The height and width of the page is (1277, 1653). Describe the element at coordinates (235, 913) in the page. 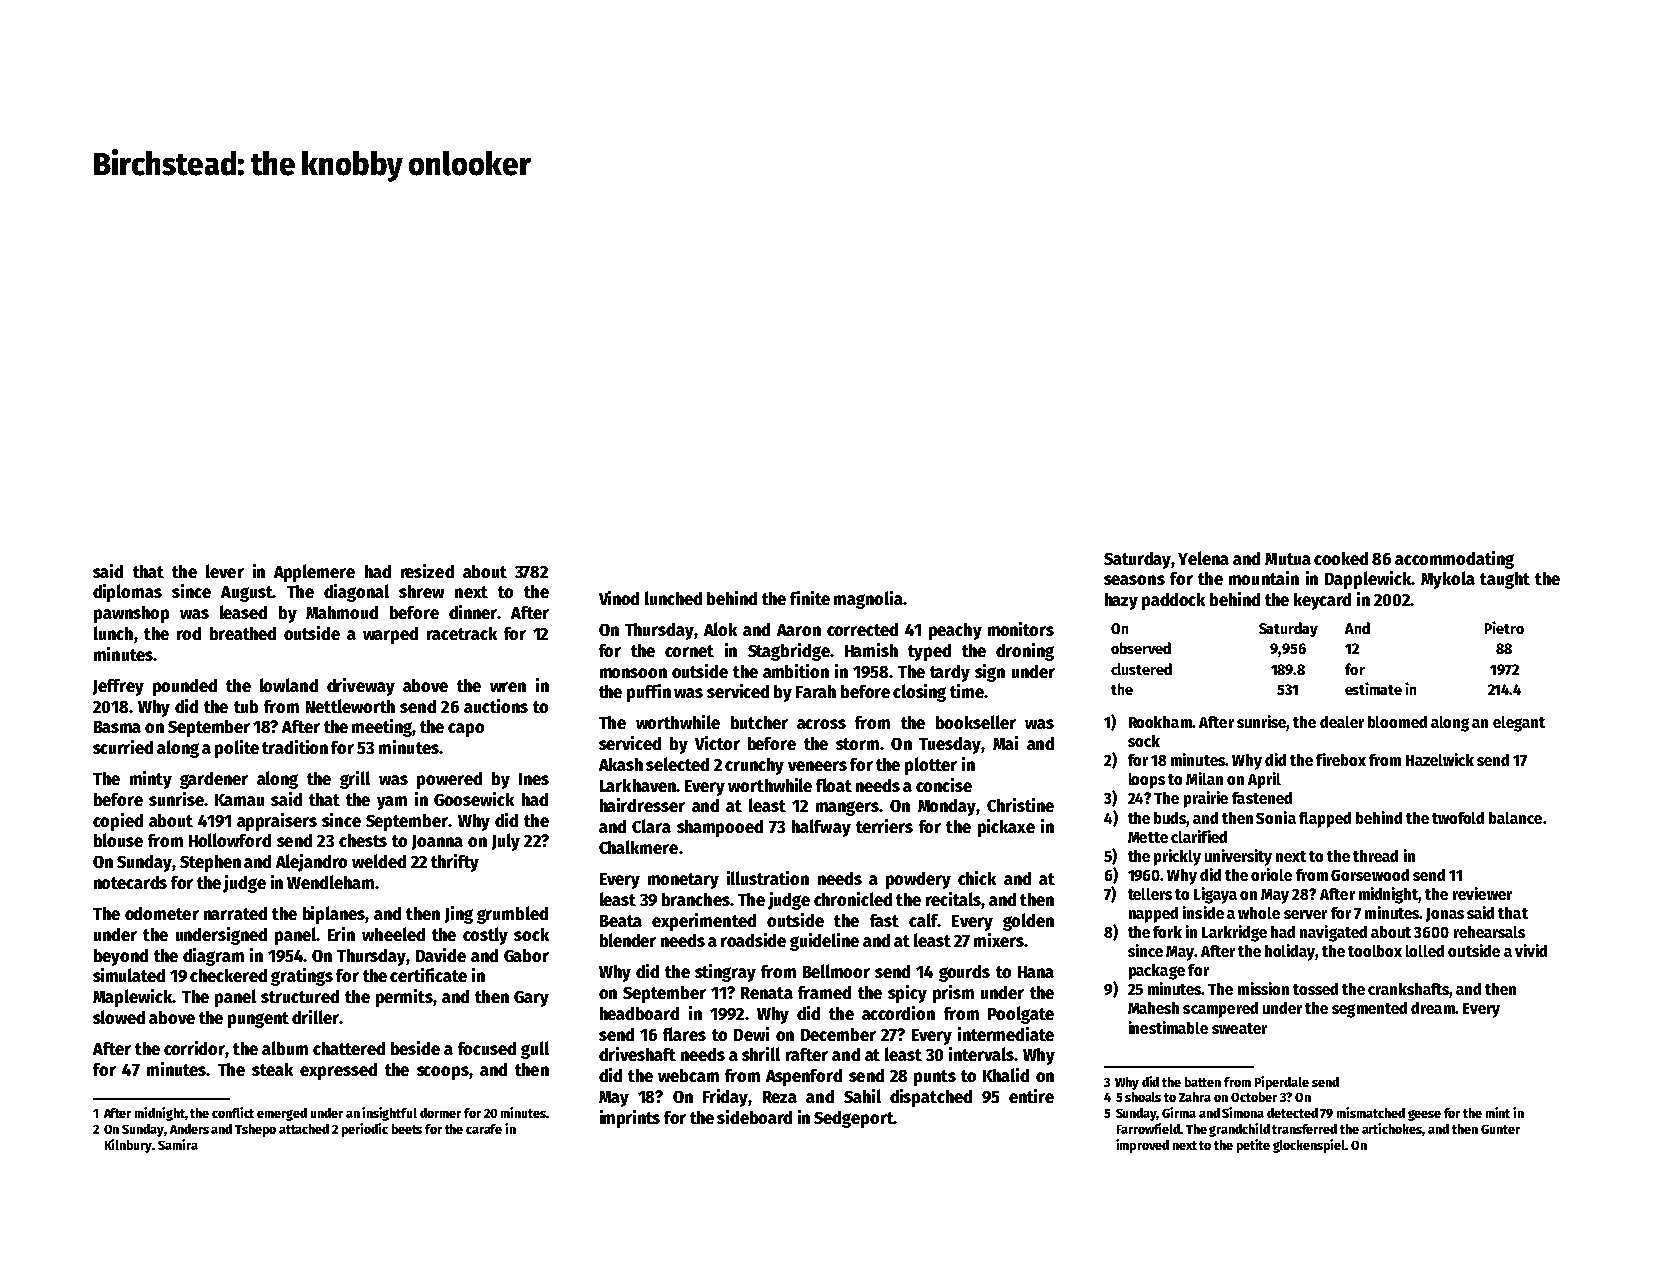

I see `narrated` at that location.
